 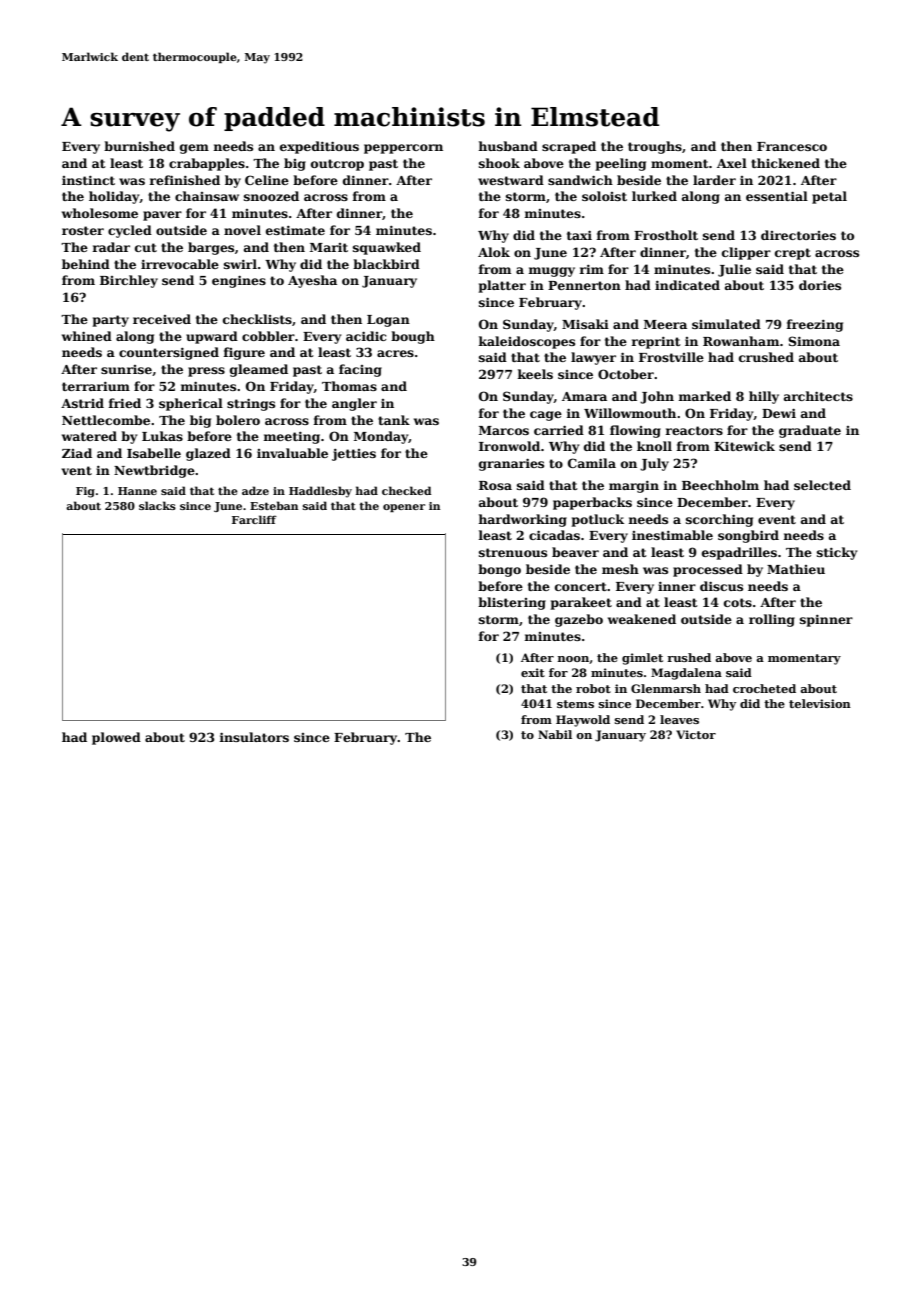 I want to click on thickened, so click(x=785, y=163).
